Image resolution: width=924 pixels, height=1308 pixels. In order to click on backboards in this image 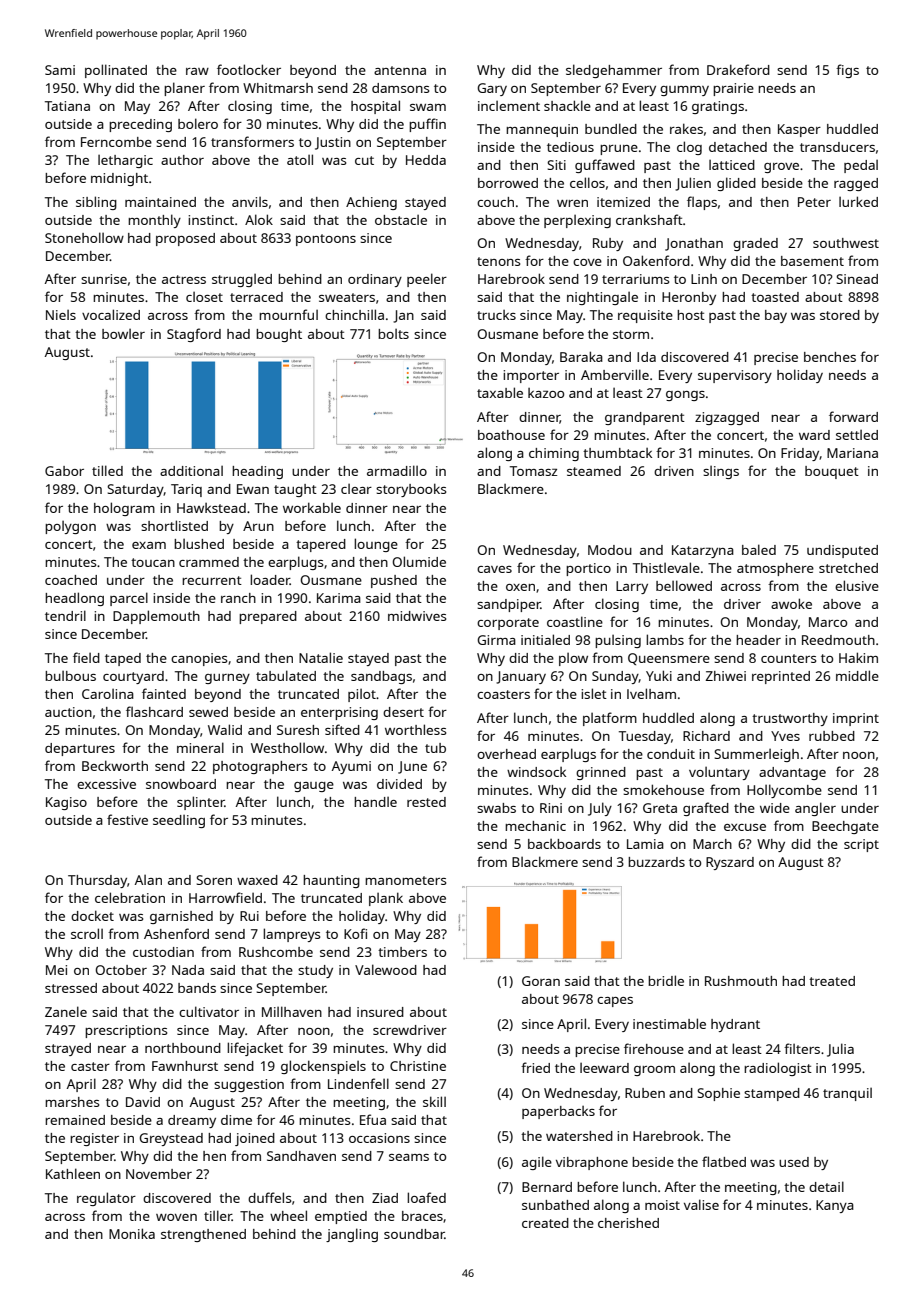, I will do `click(564, 844)`.
